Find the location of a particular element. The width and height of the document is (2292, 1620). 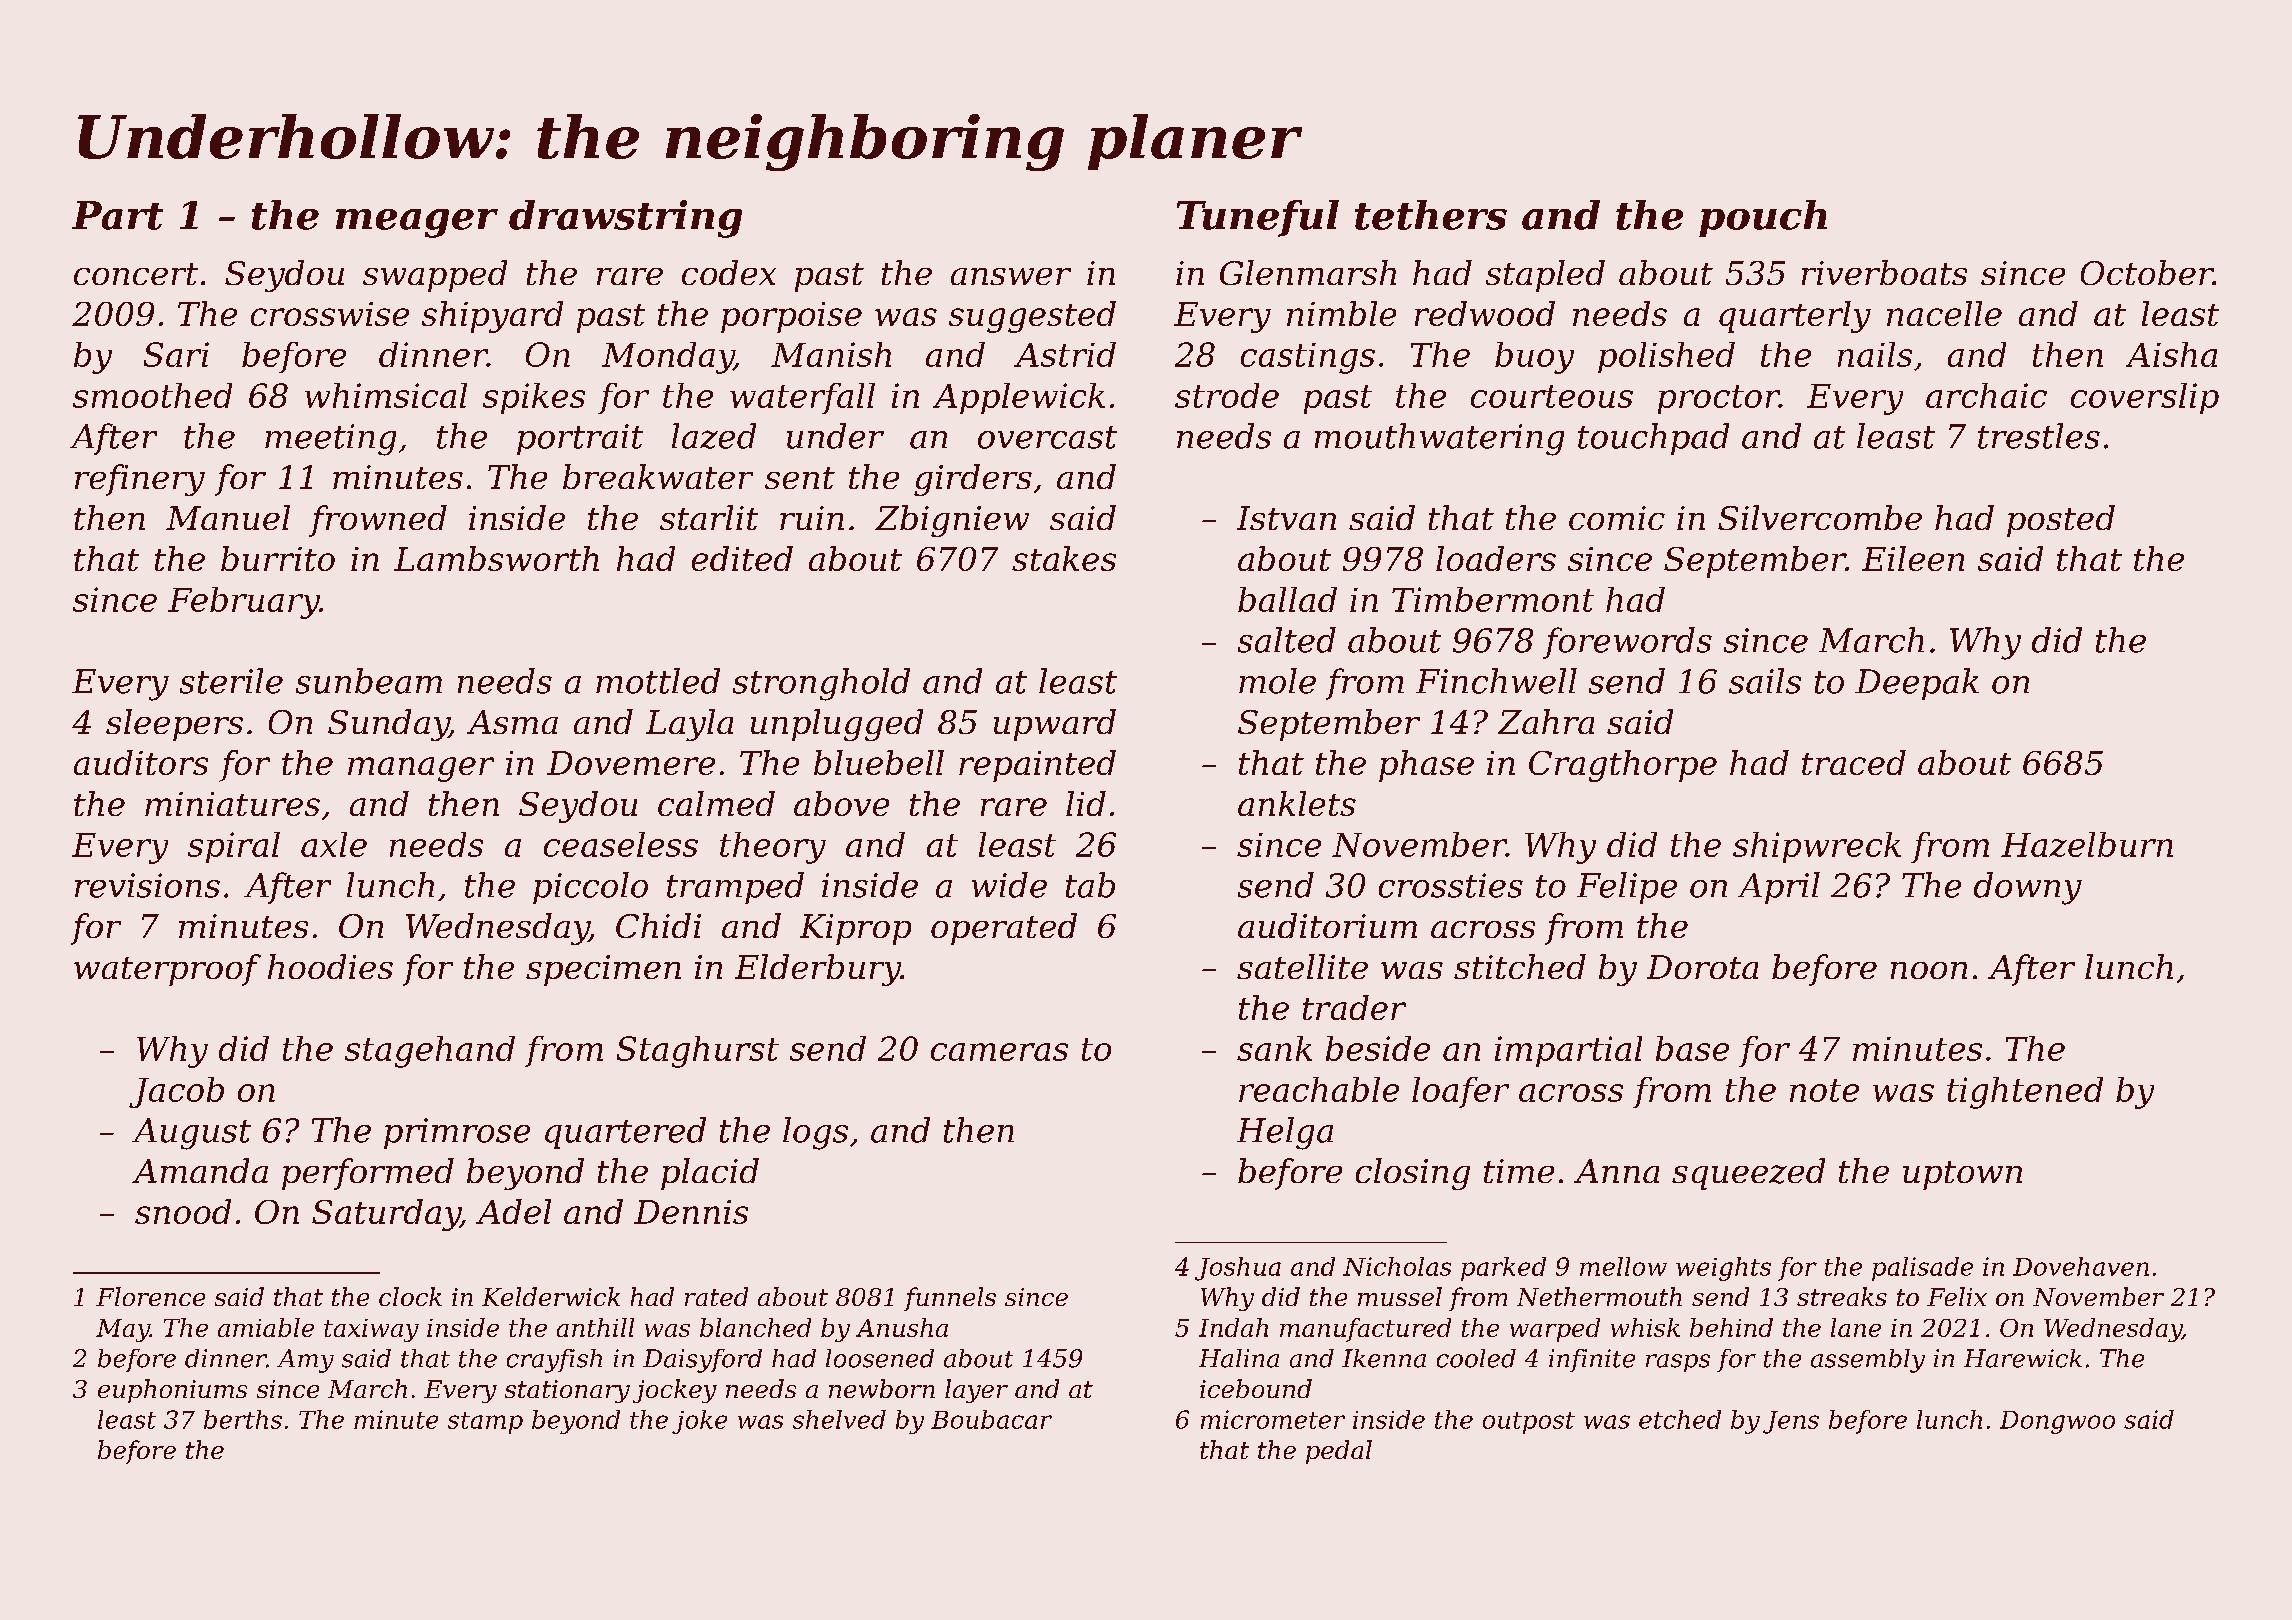

pouch is located at coordinates (1763, 218).
